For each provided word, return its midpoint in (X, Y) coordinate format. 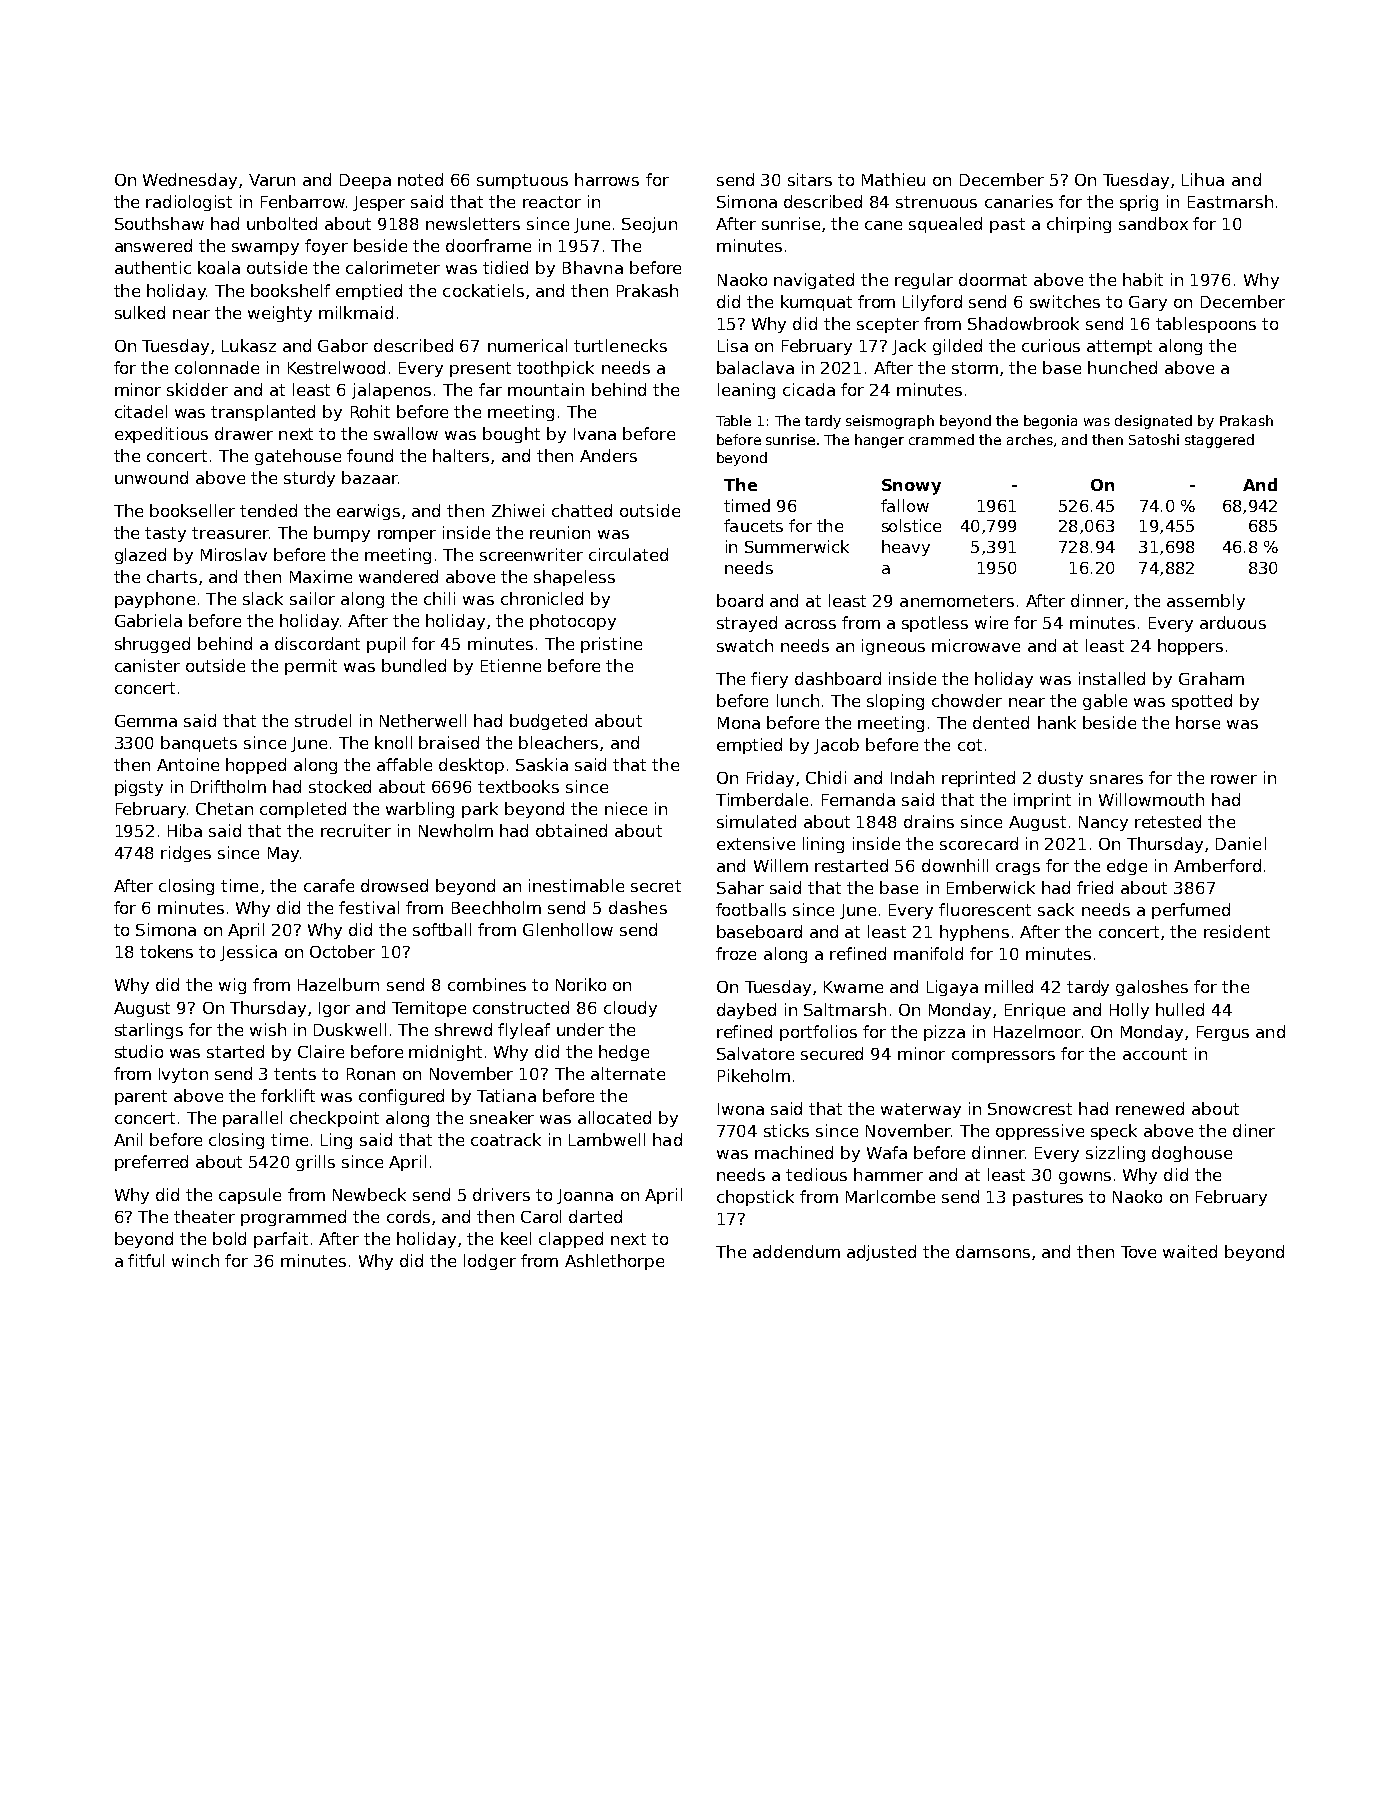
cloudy (630, 1009)
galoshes (1152, 988)
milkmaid (356, 312)
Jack (909, 347)
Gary (1148, 303)
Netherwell (423, 720)
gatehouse (298, 457)
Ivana (595, 434)
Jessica (248, 953)
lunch (798, 700)
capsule (250, 1196)
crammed (941, 439)
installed (1112, 678)
